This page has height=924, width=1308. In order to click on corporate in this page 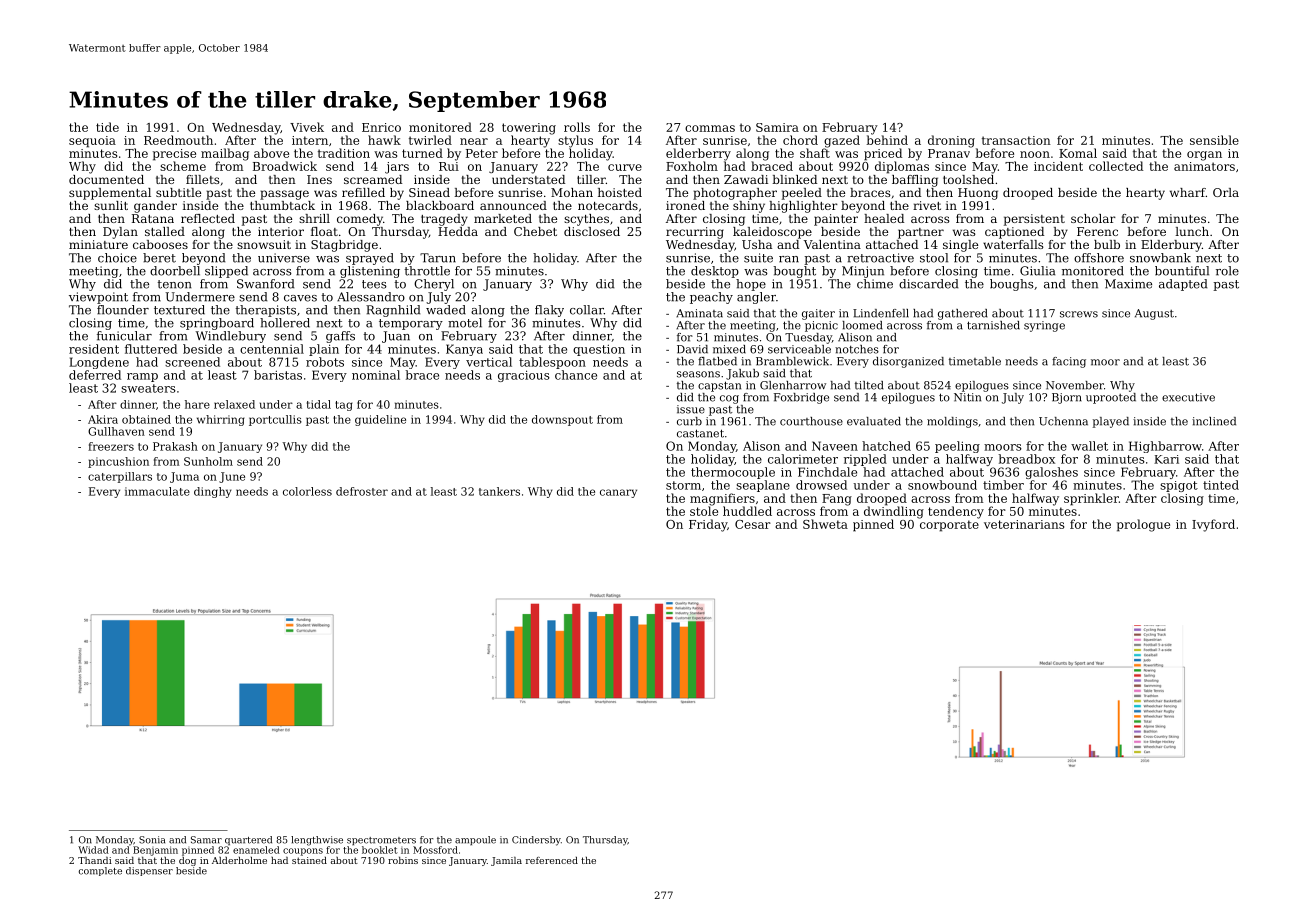, I will do `click(949, 526)`.
